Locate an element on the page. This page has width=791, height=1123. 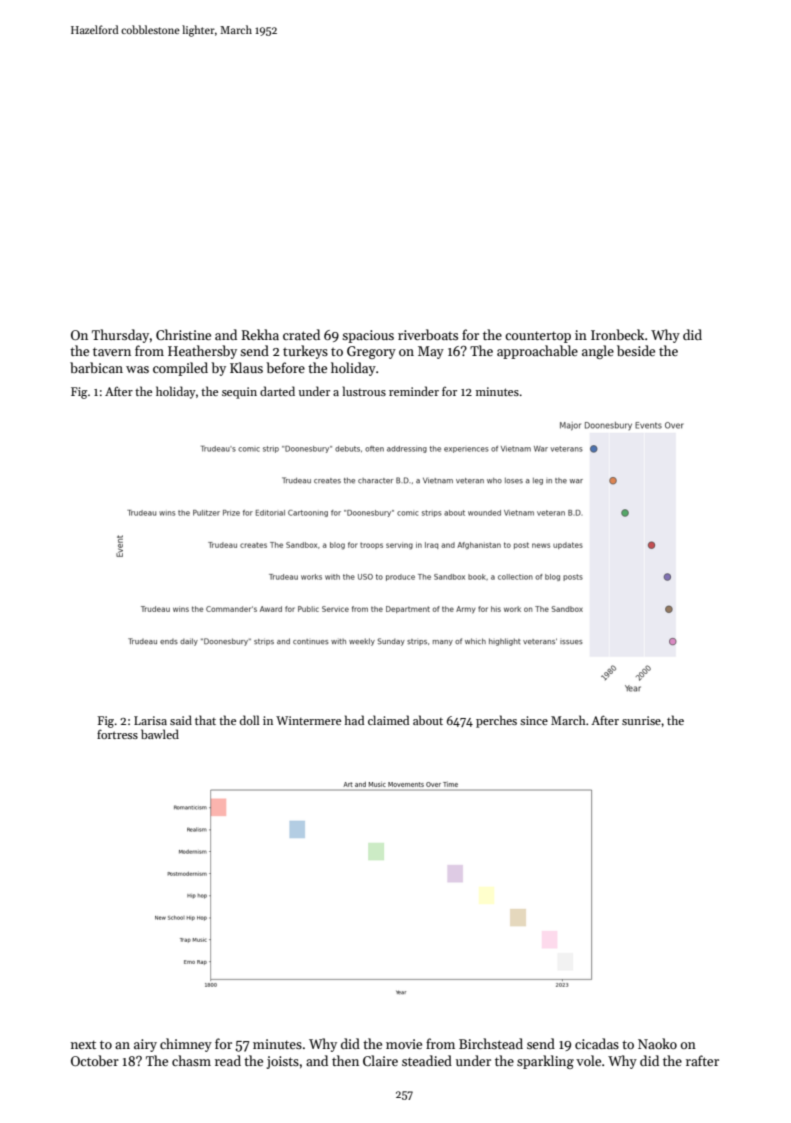
since is located at coordinates (534, 720).
